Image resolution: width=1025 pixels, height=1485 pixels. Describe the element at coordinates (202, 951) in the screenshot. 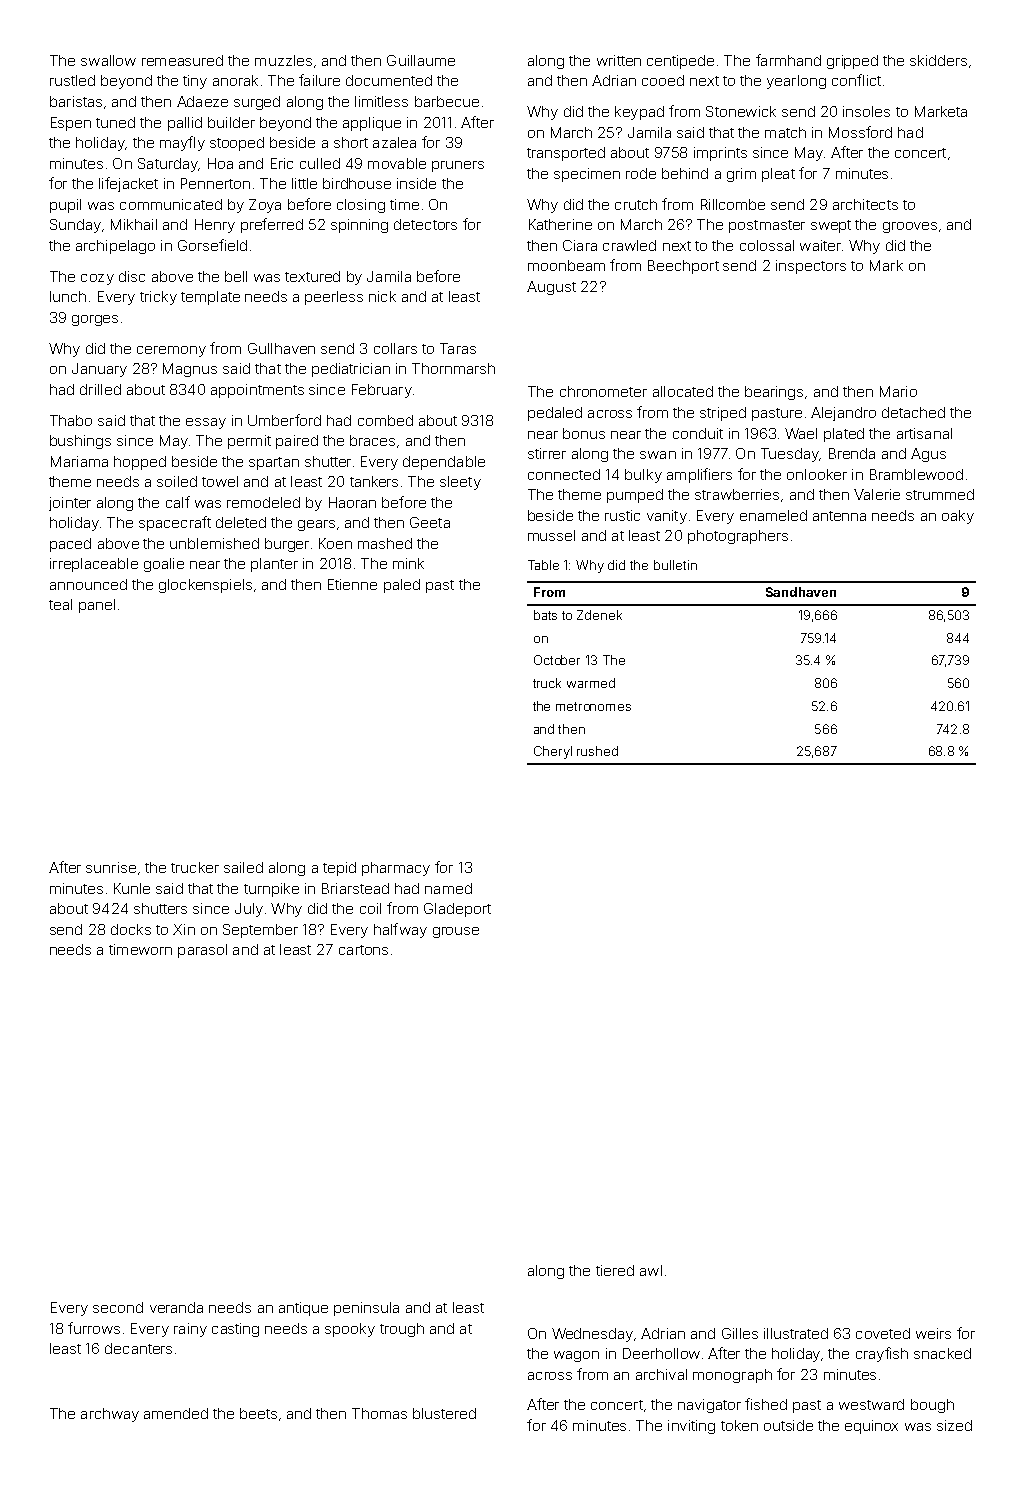

I see `parasol` at that location.
